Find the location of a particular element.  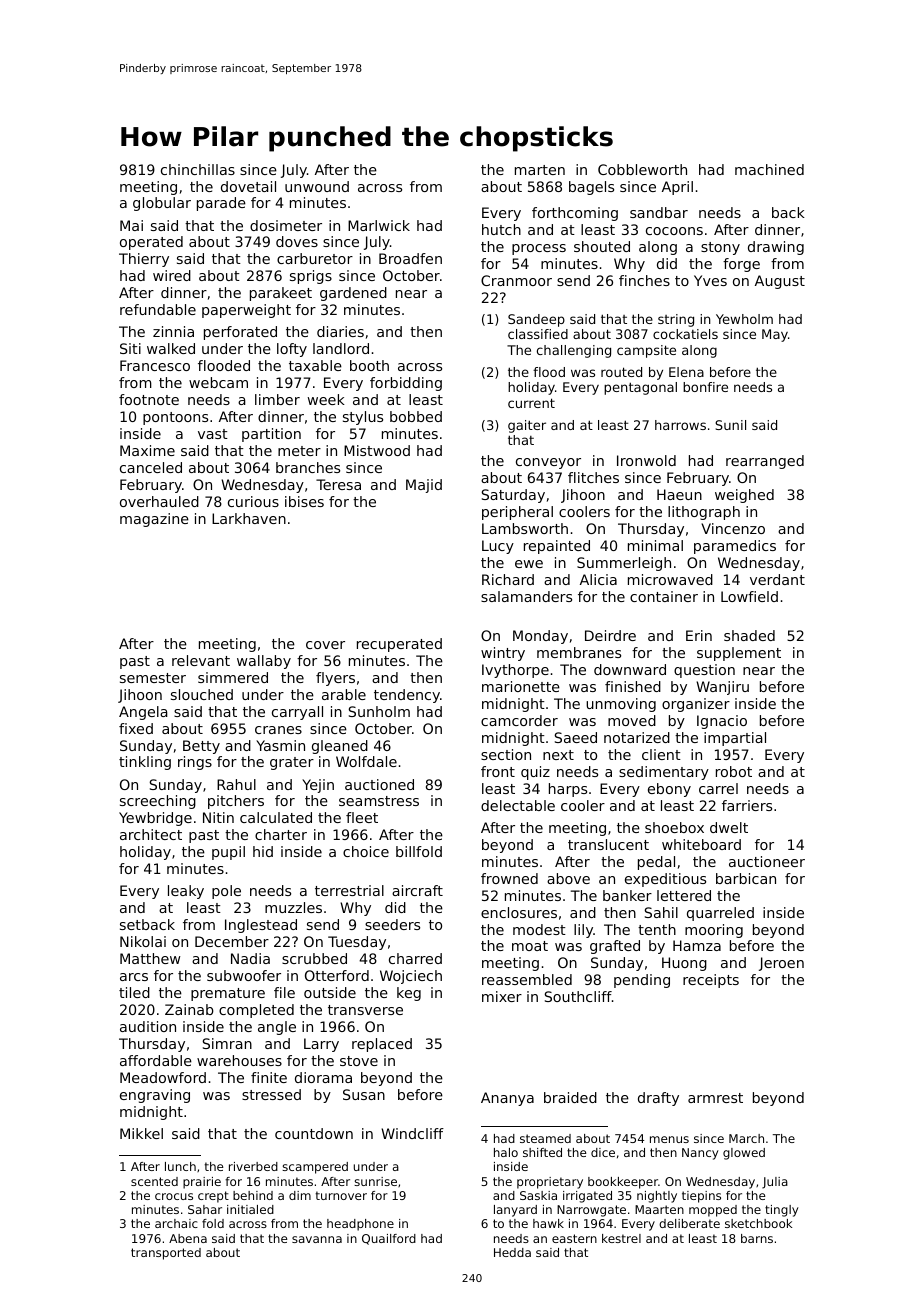

archaic is located at coordinates (176, 1223).
